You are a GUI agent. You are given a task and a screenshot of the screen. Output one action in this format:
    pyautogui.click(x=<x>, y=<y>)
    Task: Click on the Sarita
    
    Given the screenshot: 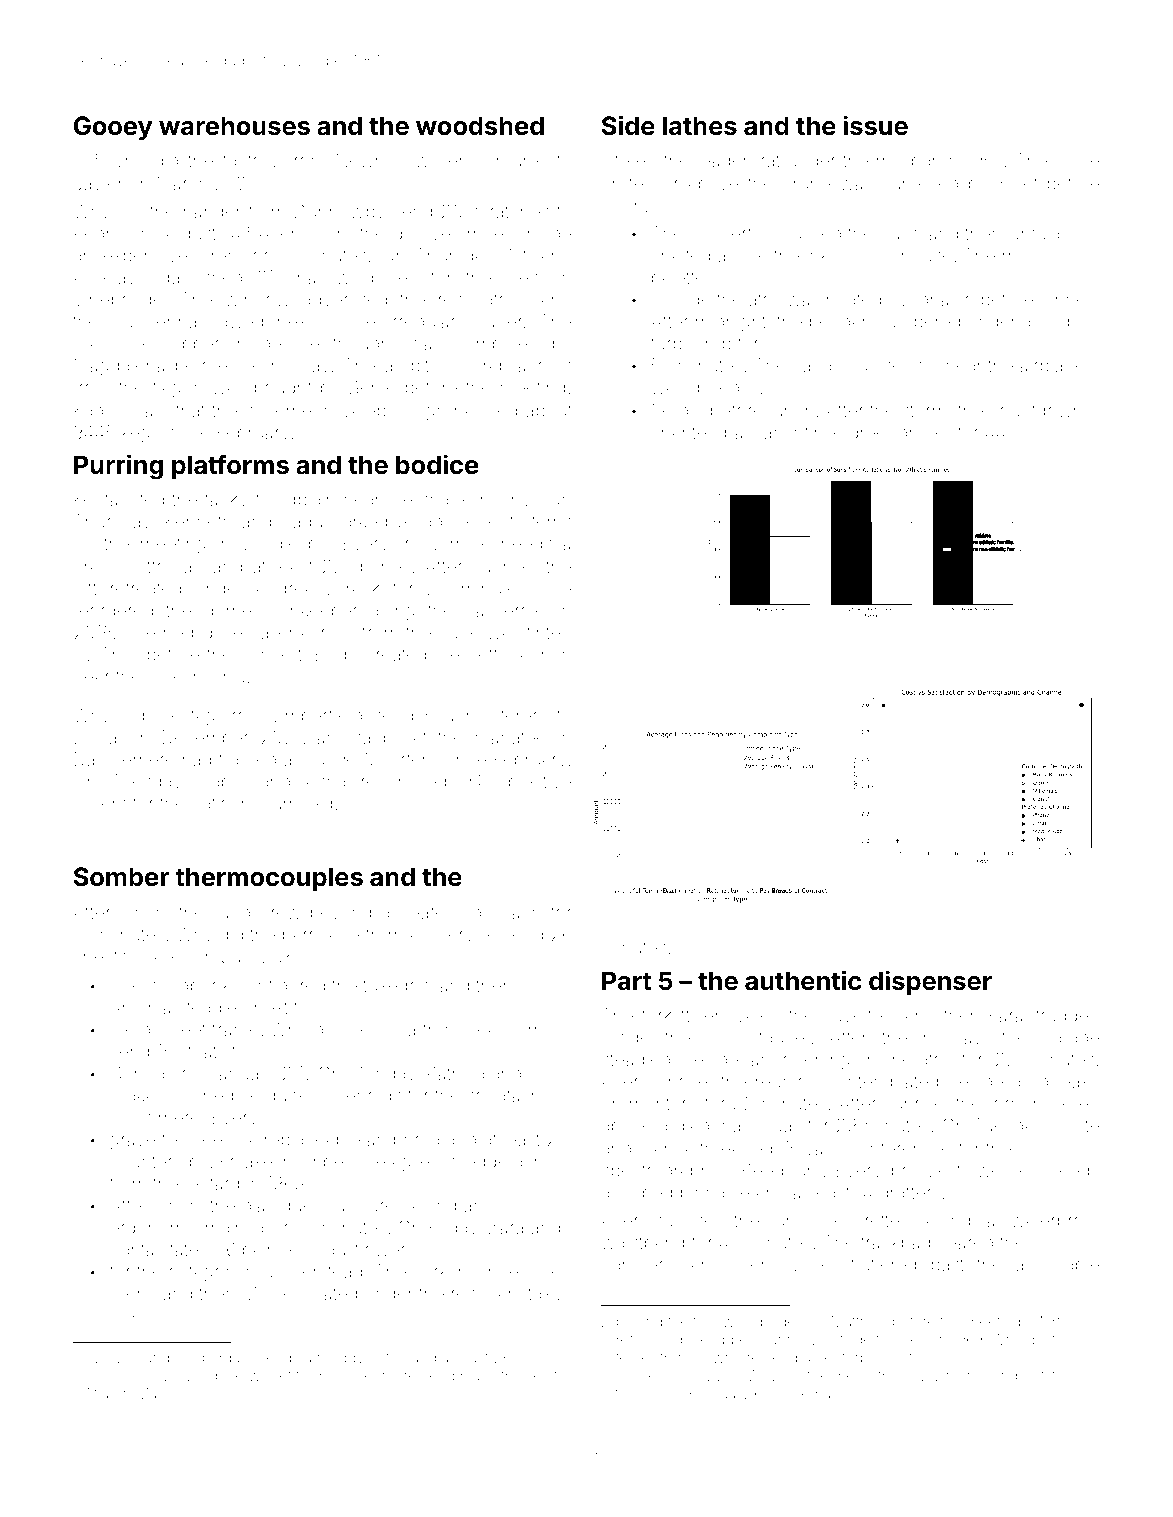 What is the action you would take?
    pyautogui.click(x=132, y=1249)
